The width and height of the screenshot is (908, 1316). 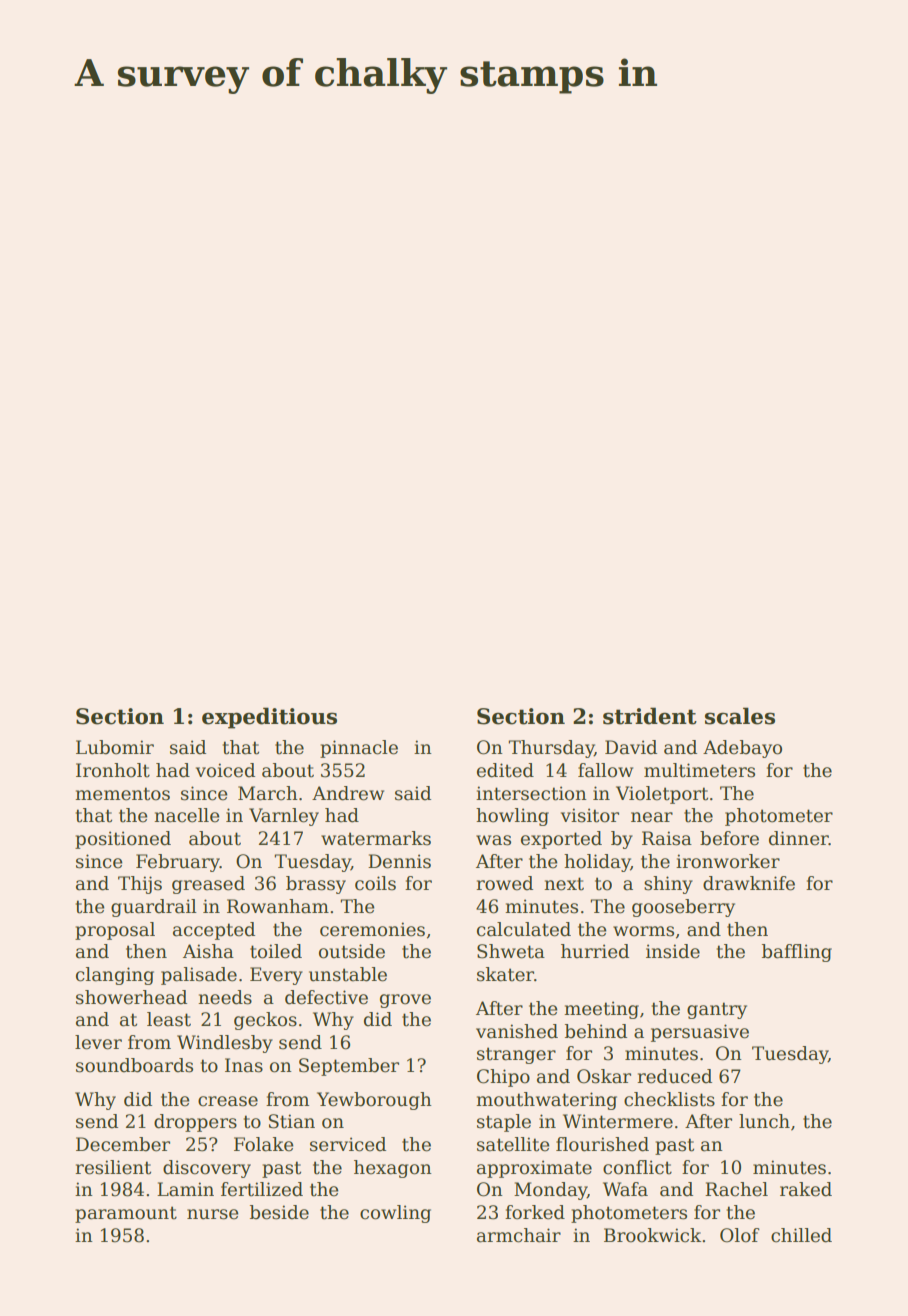 What do you see at coordinates (225, 770) in the screenshot?
I see `voiced` at bounding box center [225, 770].
